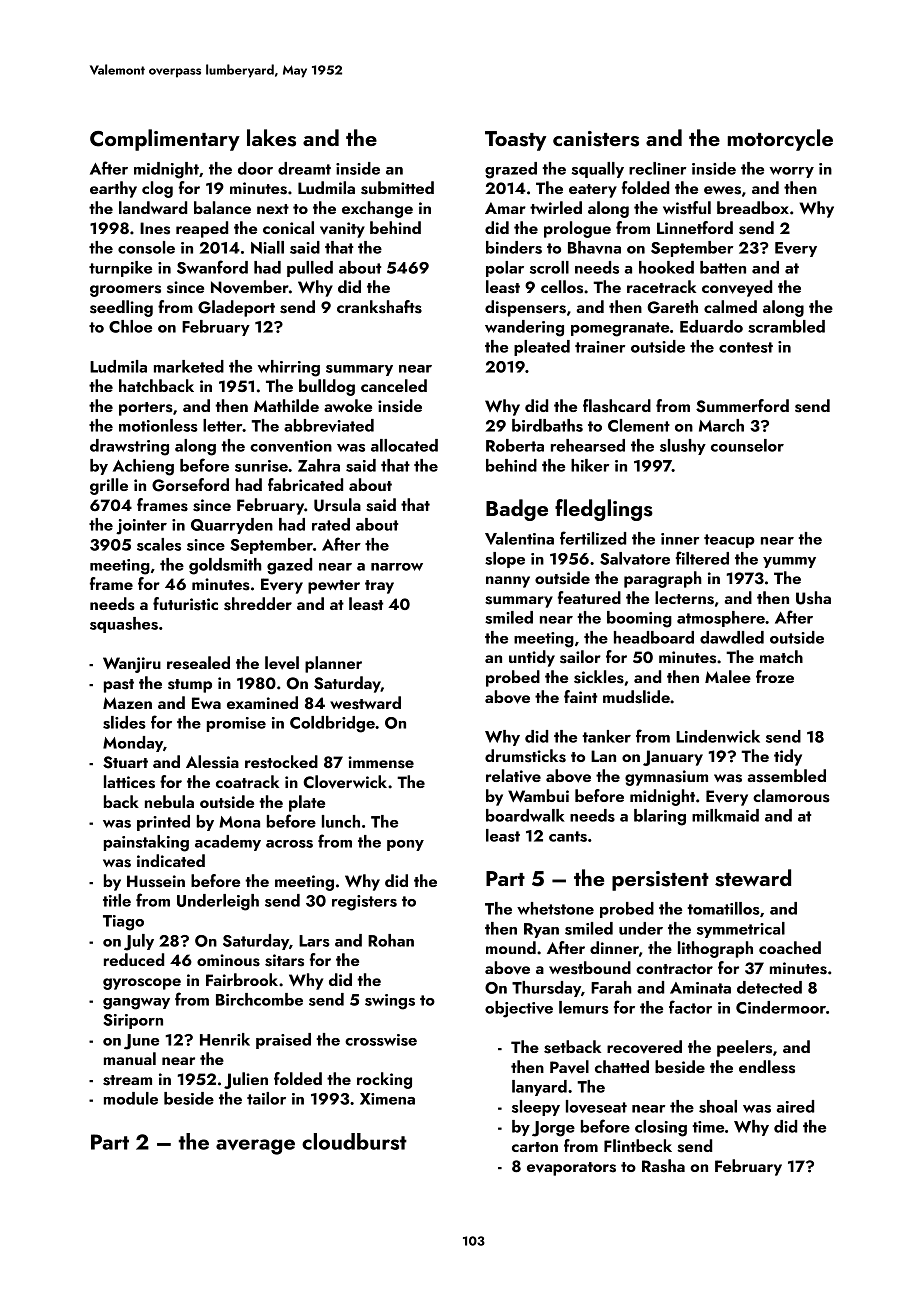 The width and height of the screenshot is (924, 1314). I want to click on reduced, so click(134, 959).
